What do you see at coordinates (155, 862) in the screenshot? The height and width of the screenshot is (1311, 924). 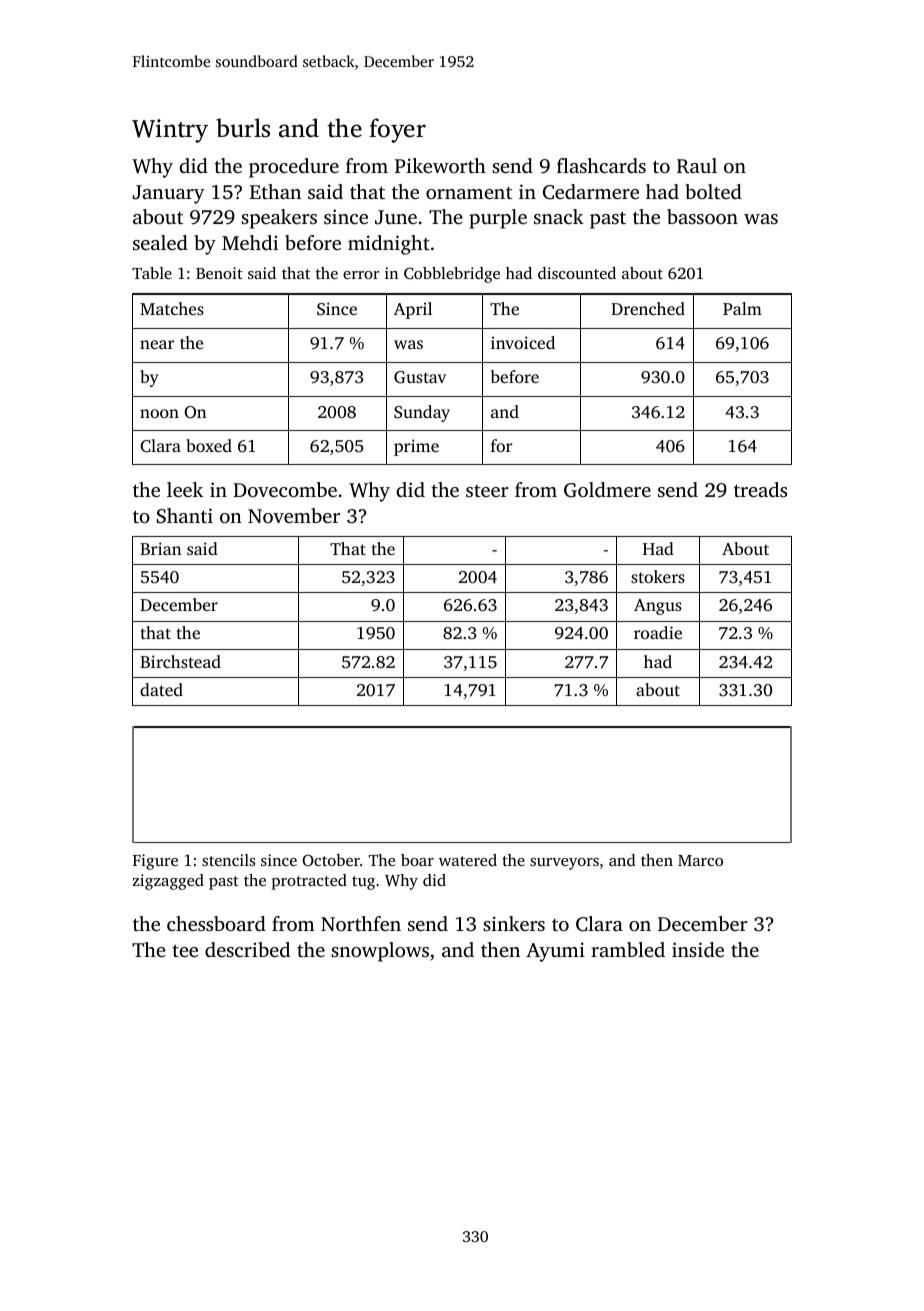 I see `Figure` at bounding box center [155, 862].
